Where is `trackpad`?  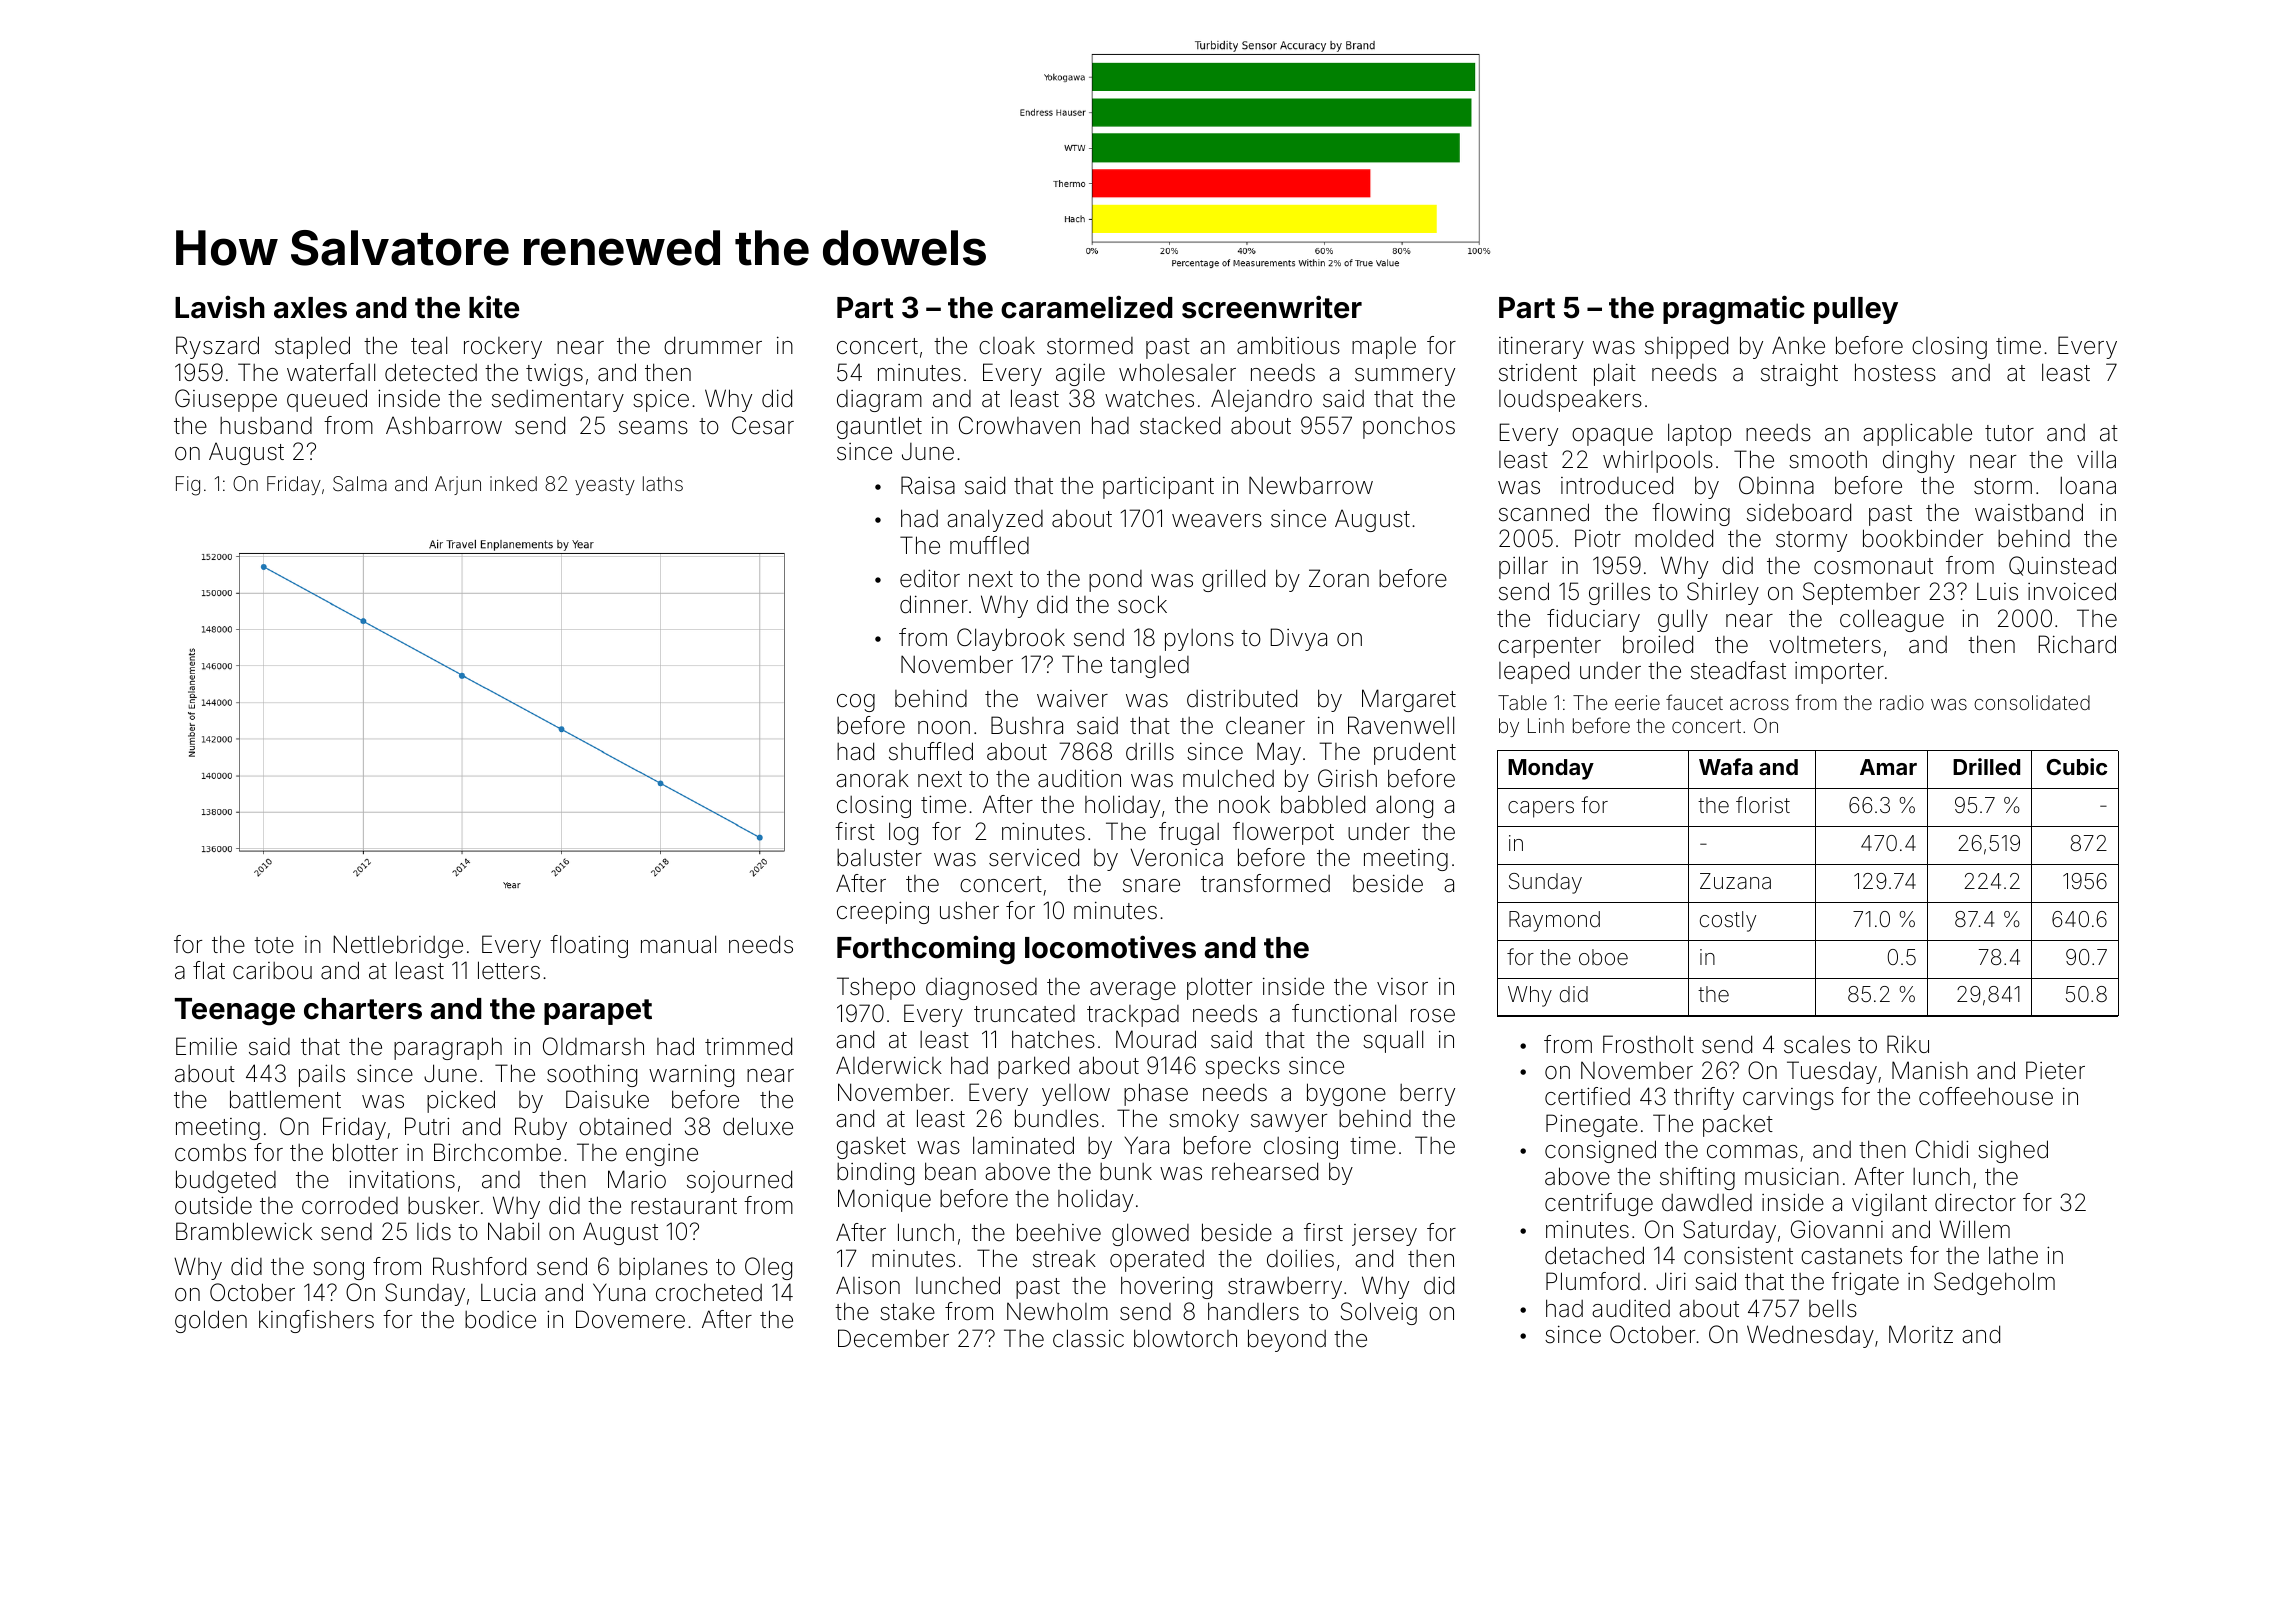 trackpad is located at coordinates (1133, 1016).
